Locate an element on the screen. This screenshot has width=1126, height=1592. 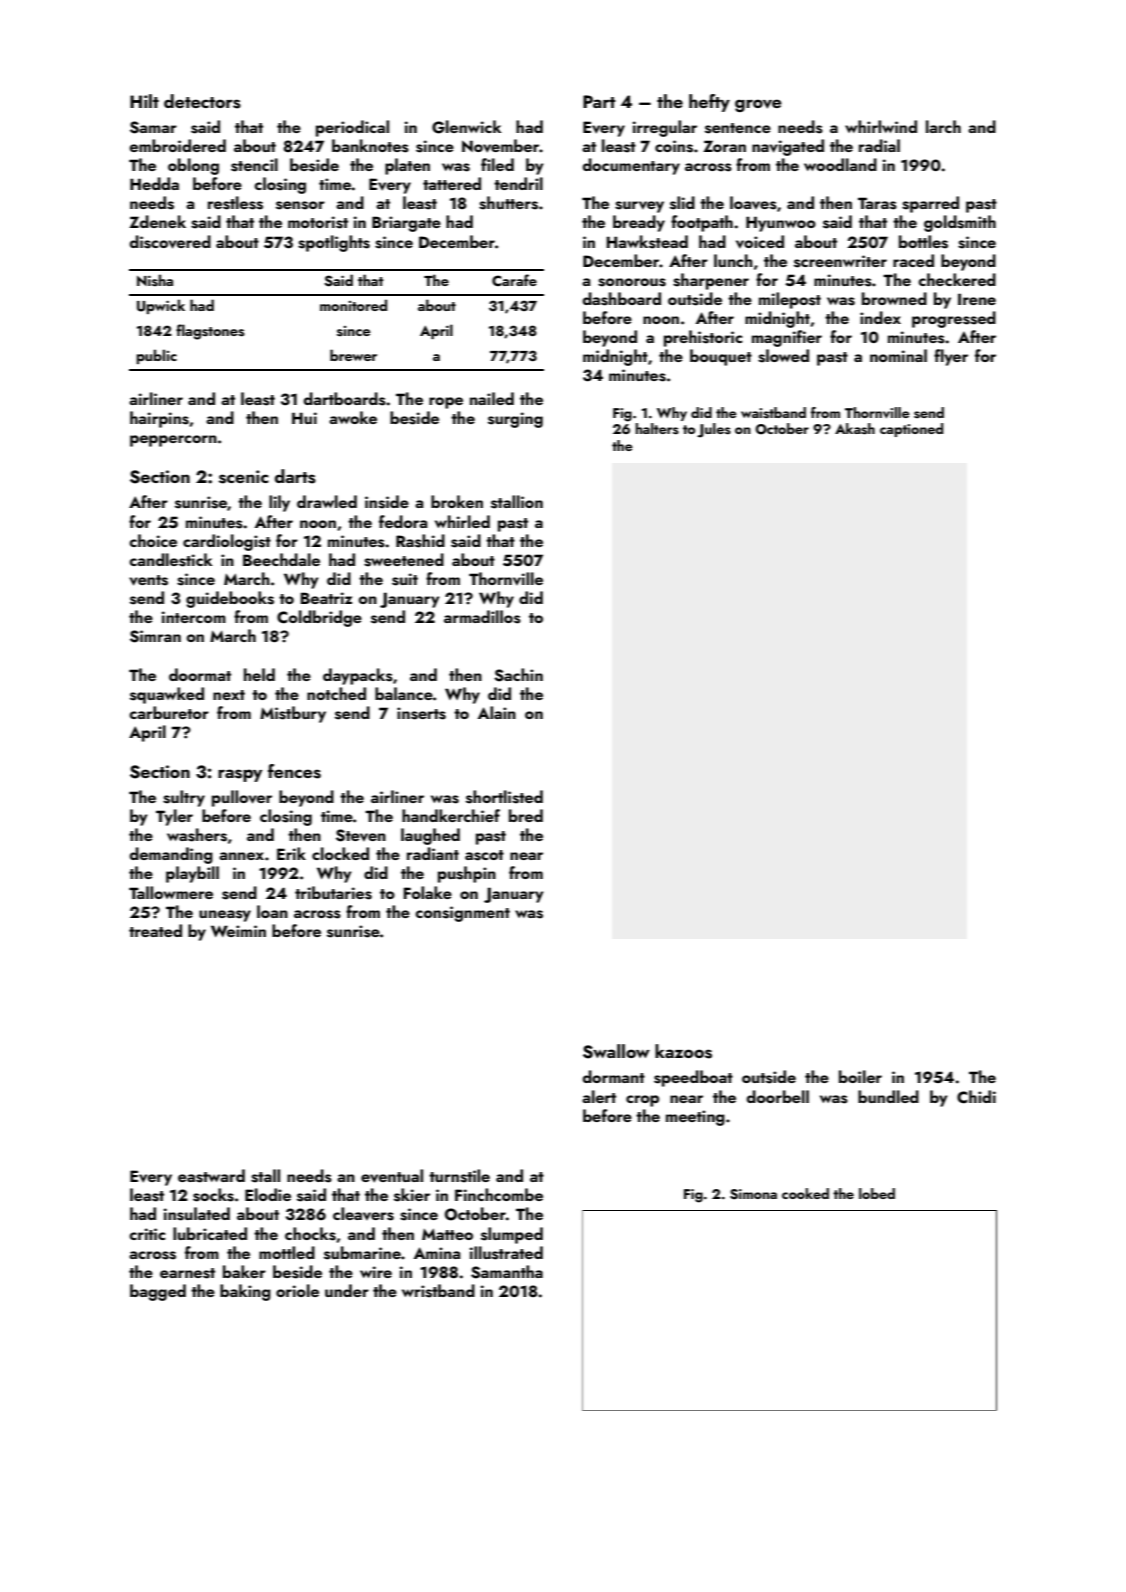
baking is located at coordinates (245, 1292).
